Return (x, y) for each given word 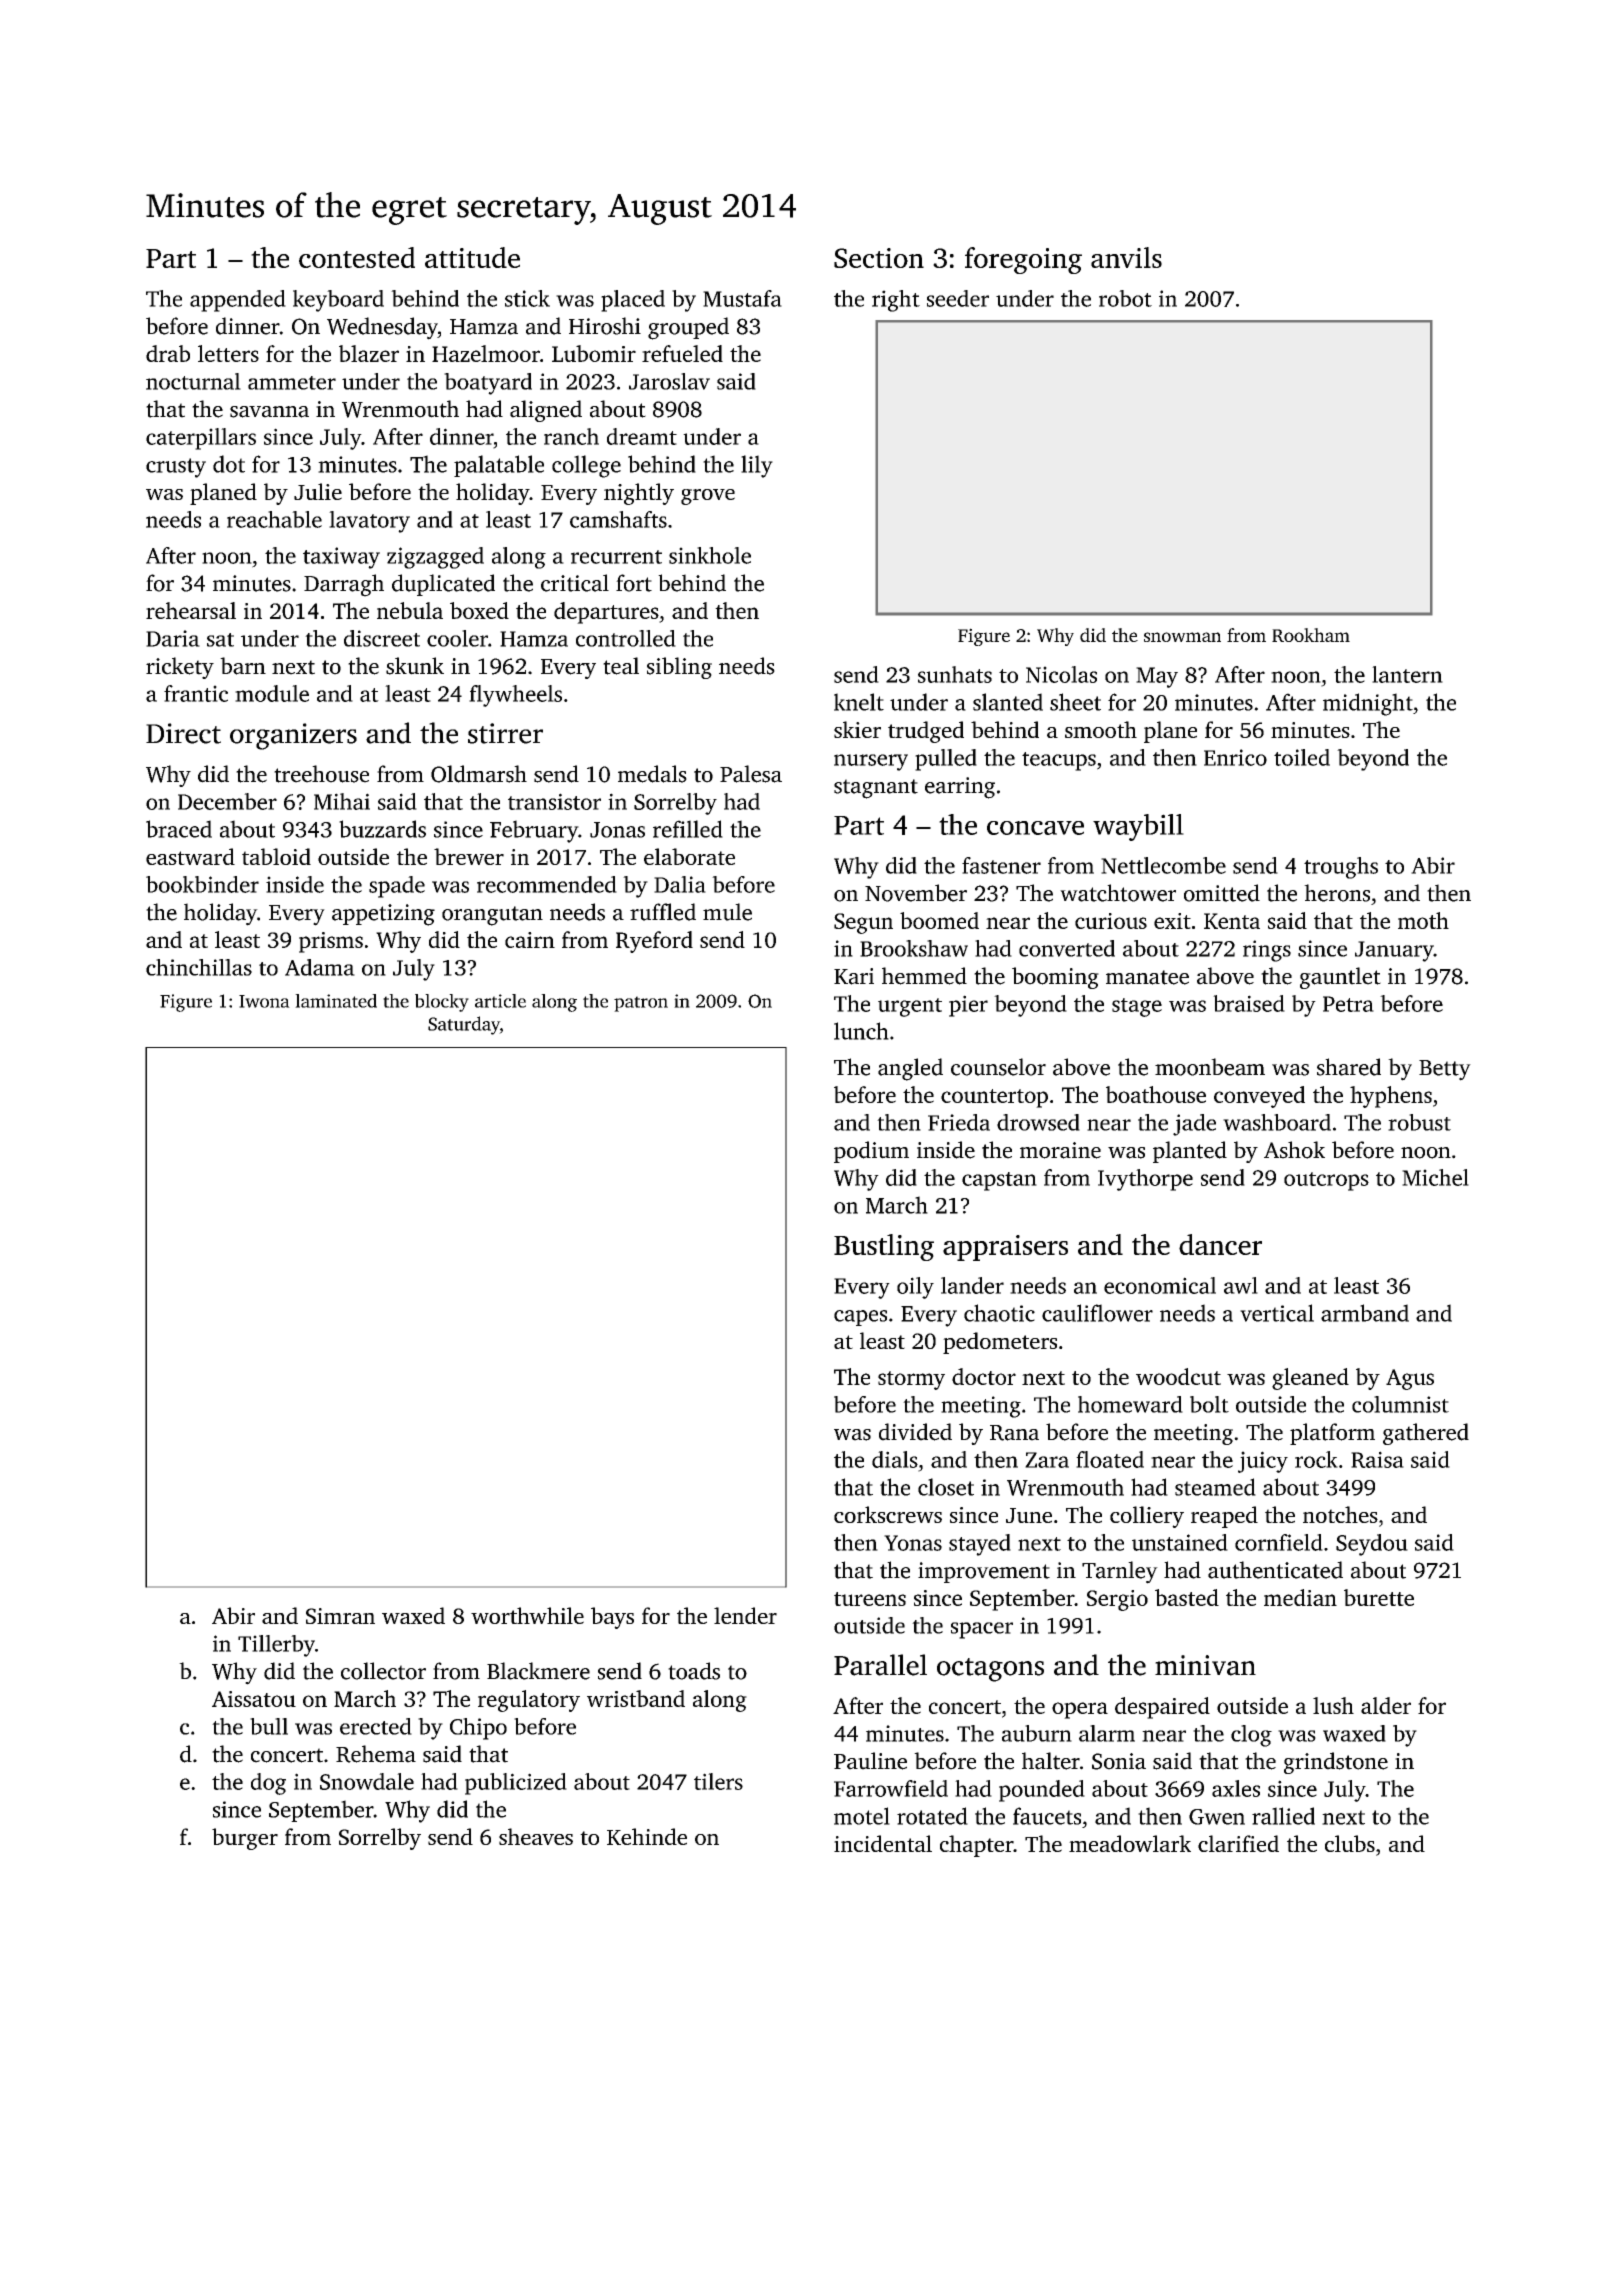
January (1394, 951)
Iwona (264, 1001)
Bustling (884, 1247)
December (227, 801)
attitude (472, 257)
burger (245, 1839)
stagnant (876, 789)
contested (357, 257)
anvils (1126, 257)
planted (1190, 1152)
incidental (883, 1843)
